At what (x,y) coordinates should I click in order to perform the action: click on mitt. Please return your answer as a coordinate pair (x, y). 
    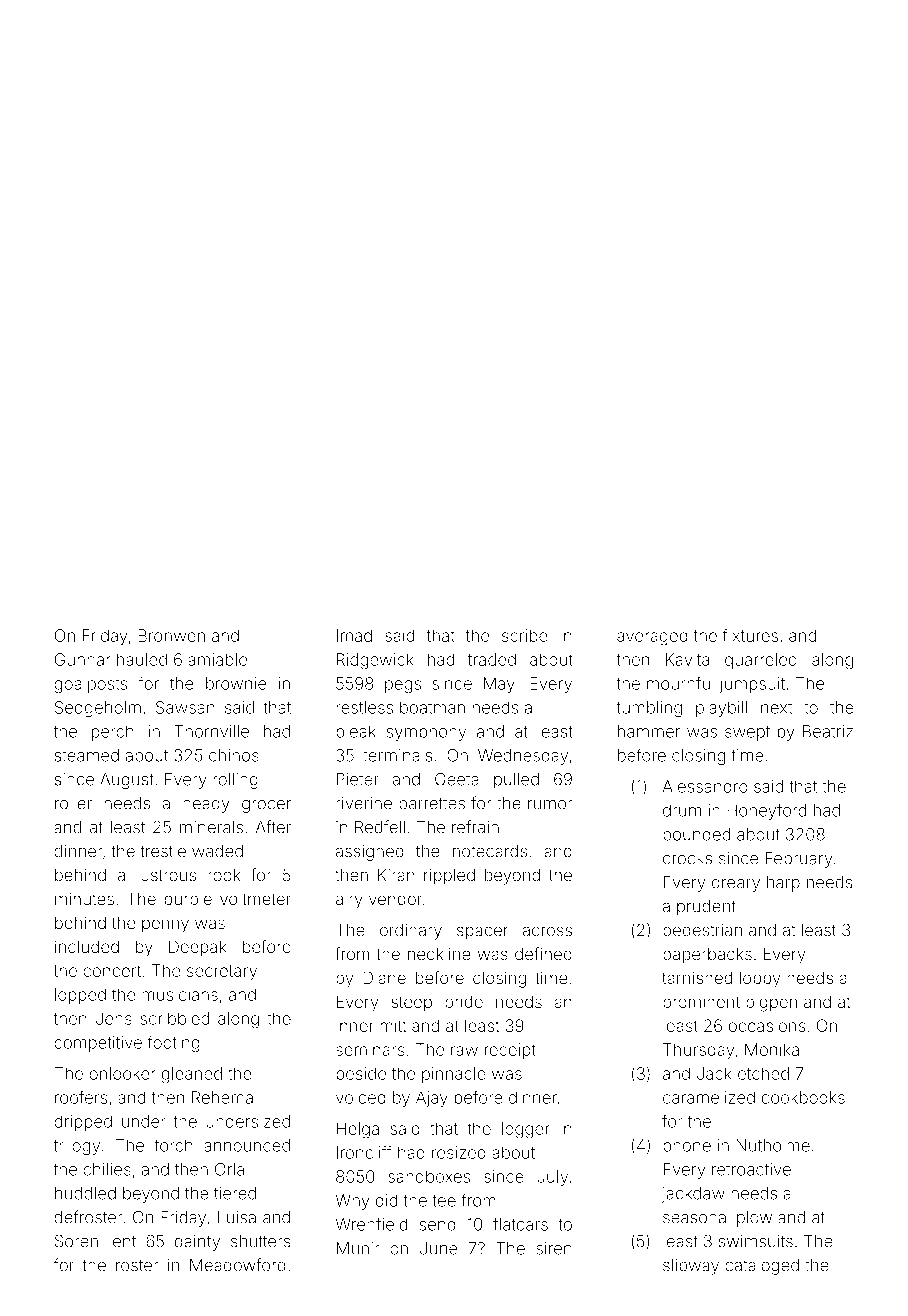
    Looking at the image, I should click on (393, 1025).
